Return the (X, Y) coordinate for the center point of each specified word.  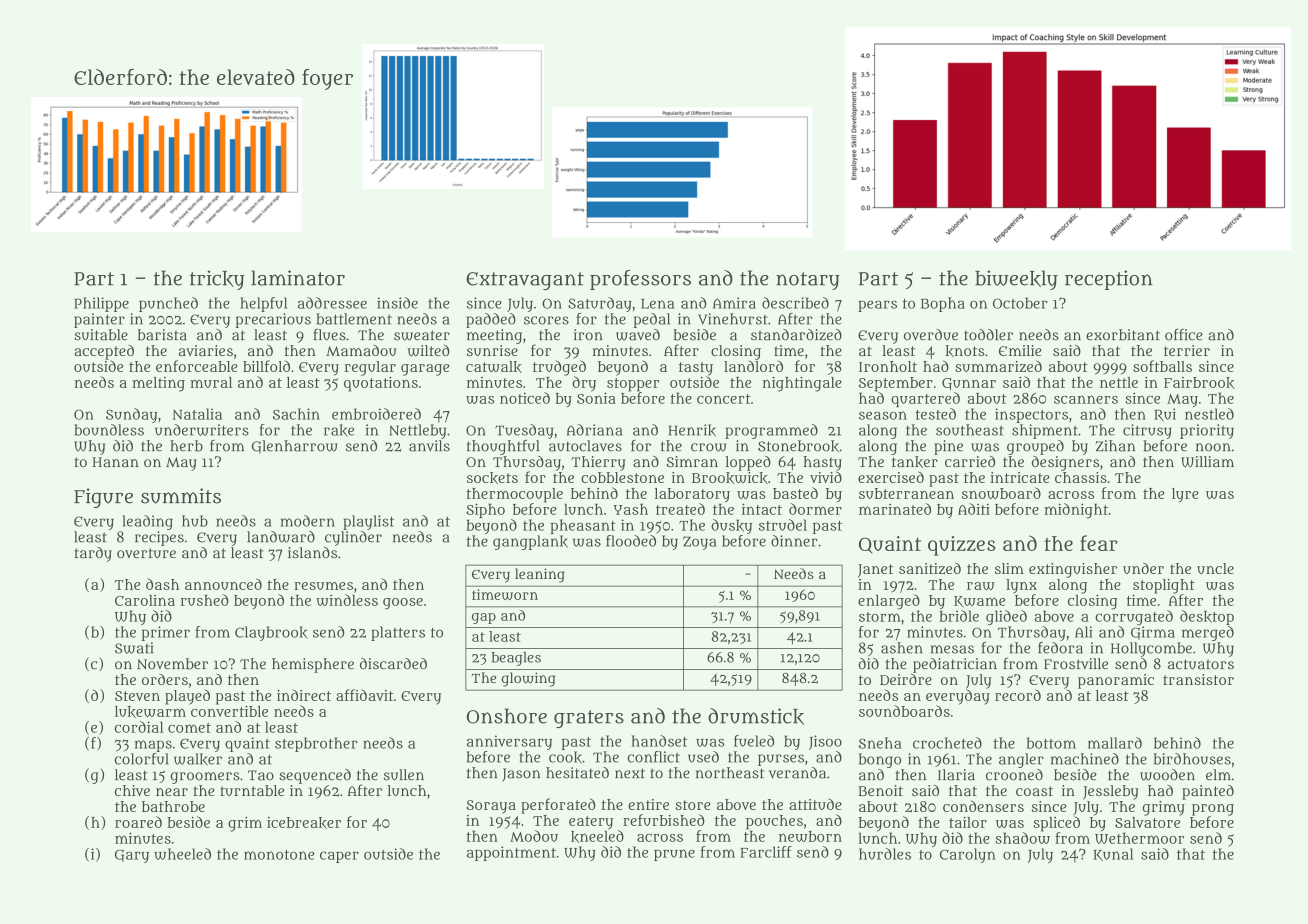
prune (674, 855)
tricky (217, 280)
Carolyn (968, 855)
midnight (1076, 511)
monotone (279, 855)
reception (1108, 280)
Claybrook (271, 633)
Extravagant (525, 281)
